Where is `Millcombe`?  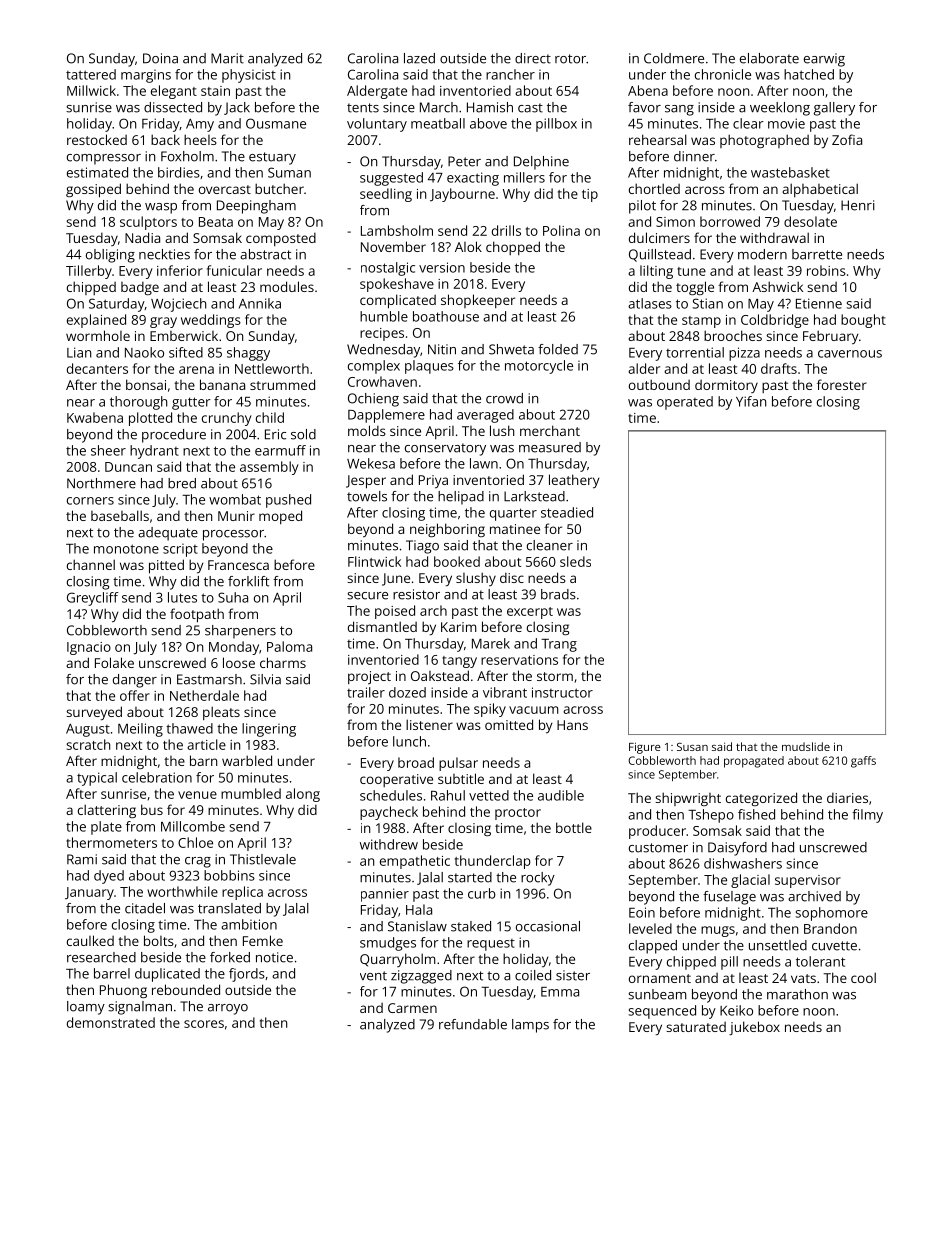
Millcombe is located at coordinates (193, 826).
